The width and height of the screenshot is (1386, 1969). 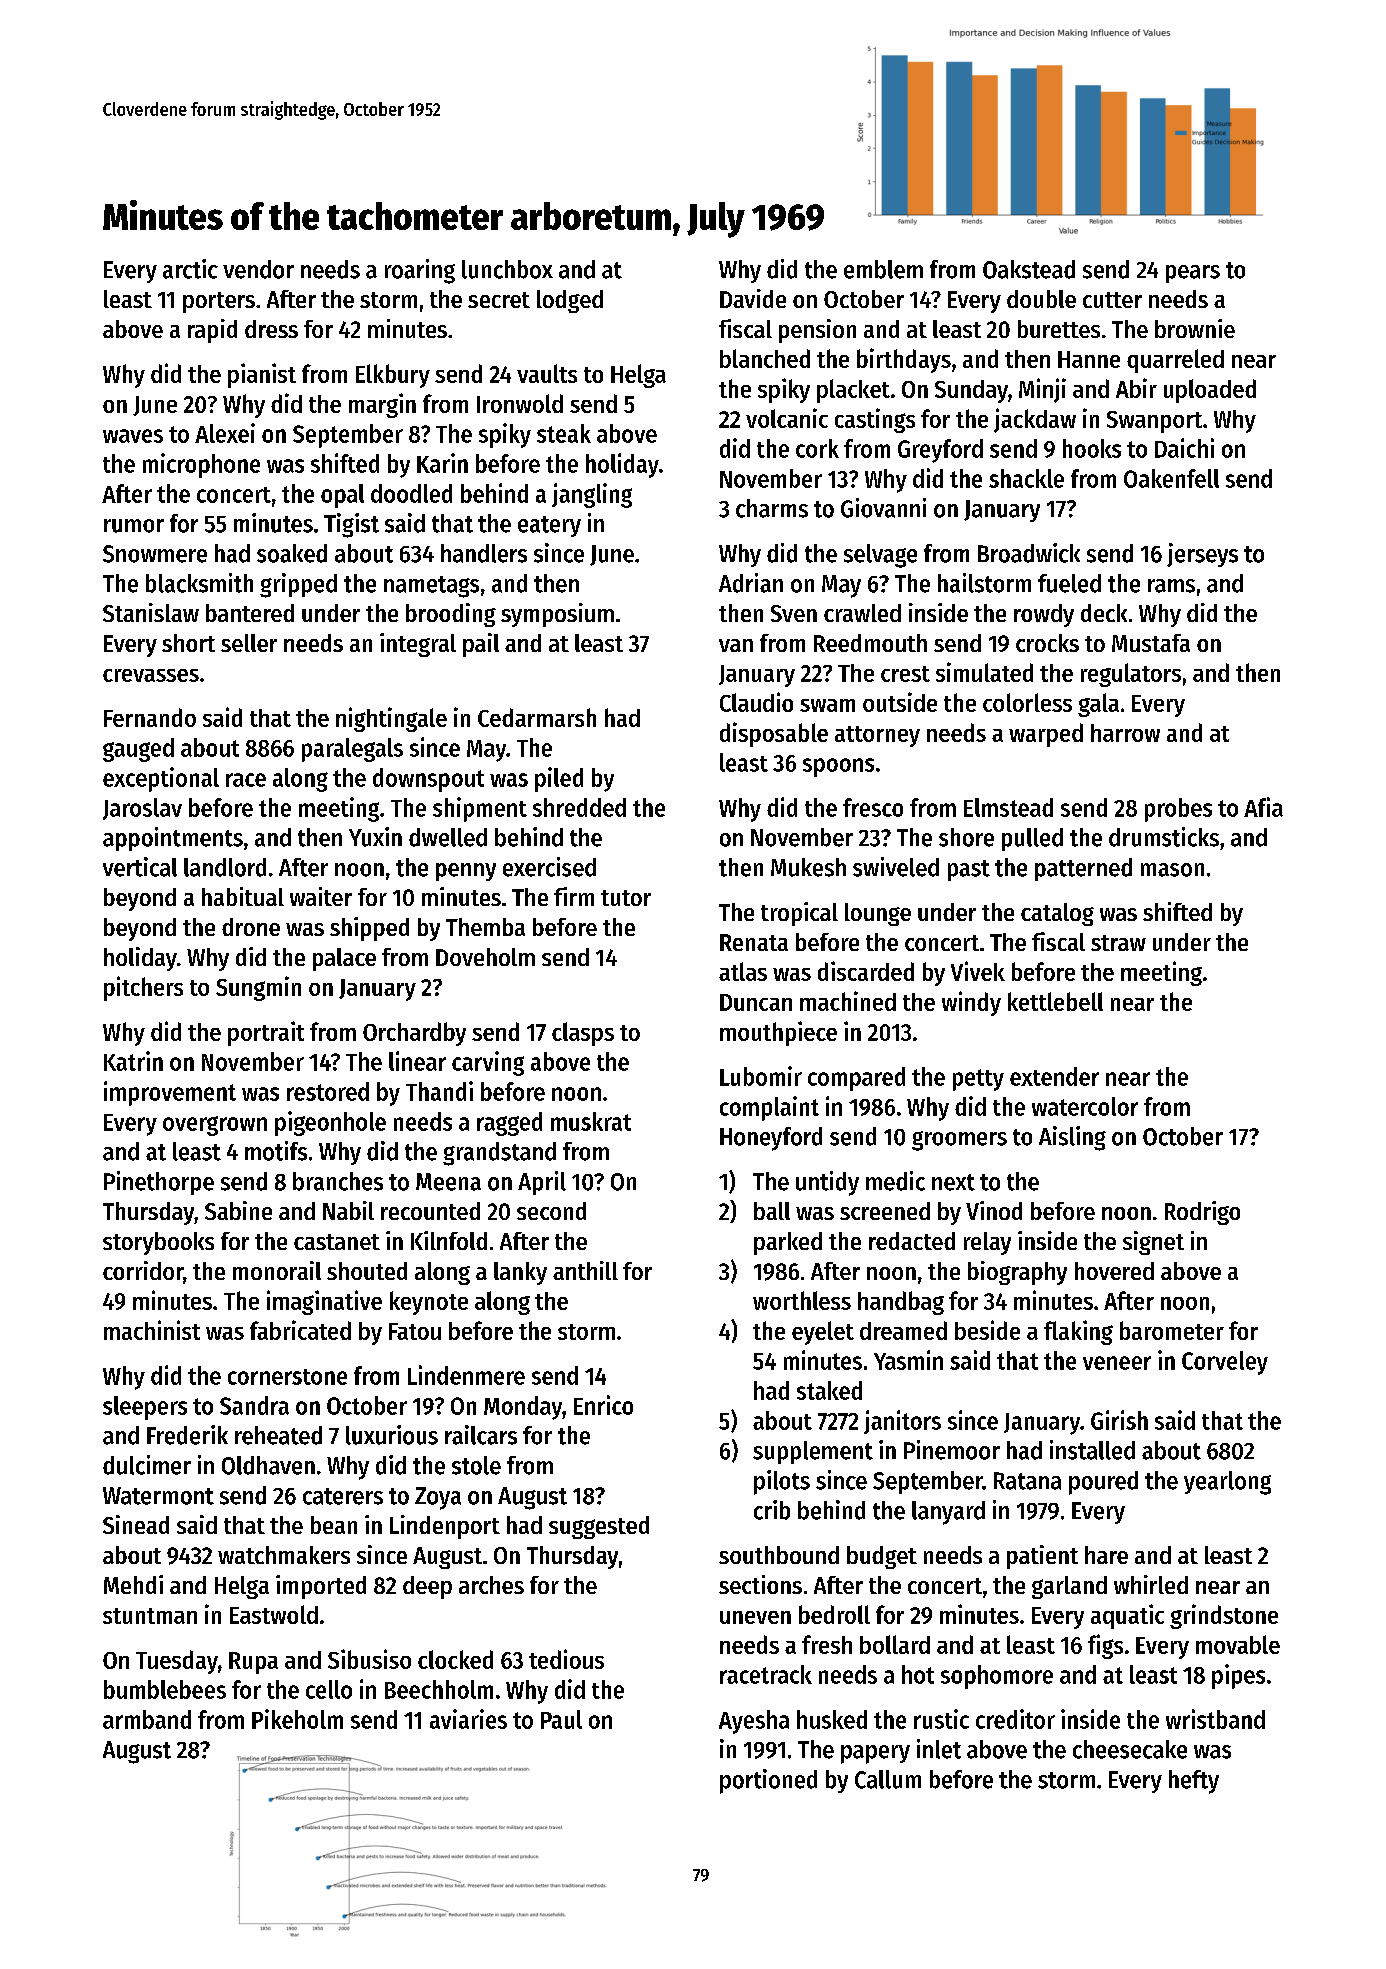 What do you see at coordinates (297, 1719) in the screenshot?
I see `Pikeholm` at bounding box center [297, 1719].
